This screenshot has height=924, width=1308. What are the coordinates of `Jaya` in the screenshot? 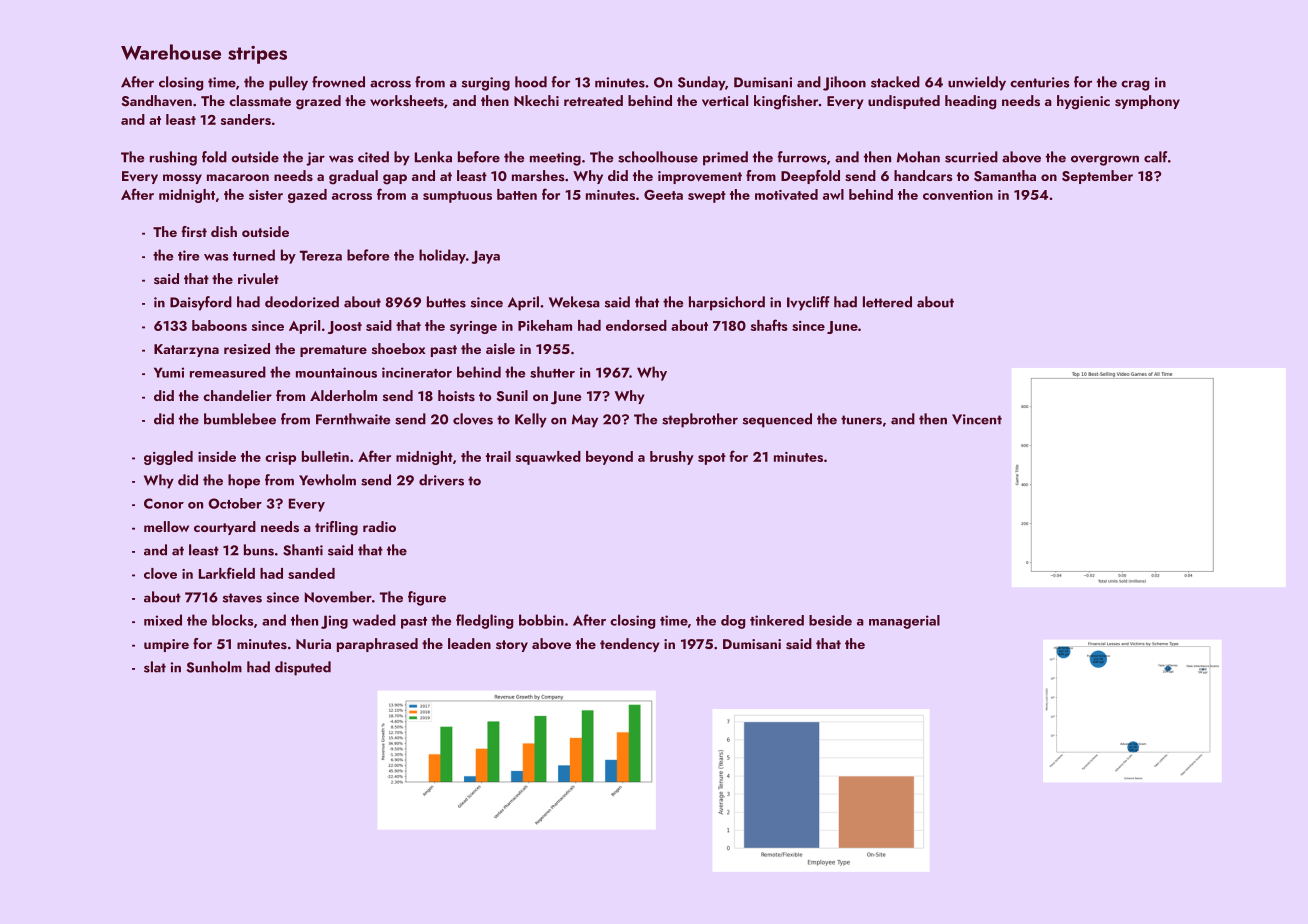 It's located at (486, 257).
